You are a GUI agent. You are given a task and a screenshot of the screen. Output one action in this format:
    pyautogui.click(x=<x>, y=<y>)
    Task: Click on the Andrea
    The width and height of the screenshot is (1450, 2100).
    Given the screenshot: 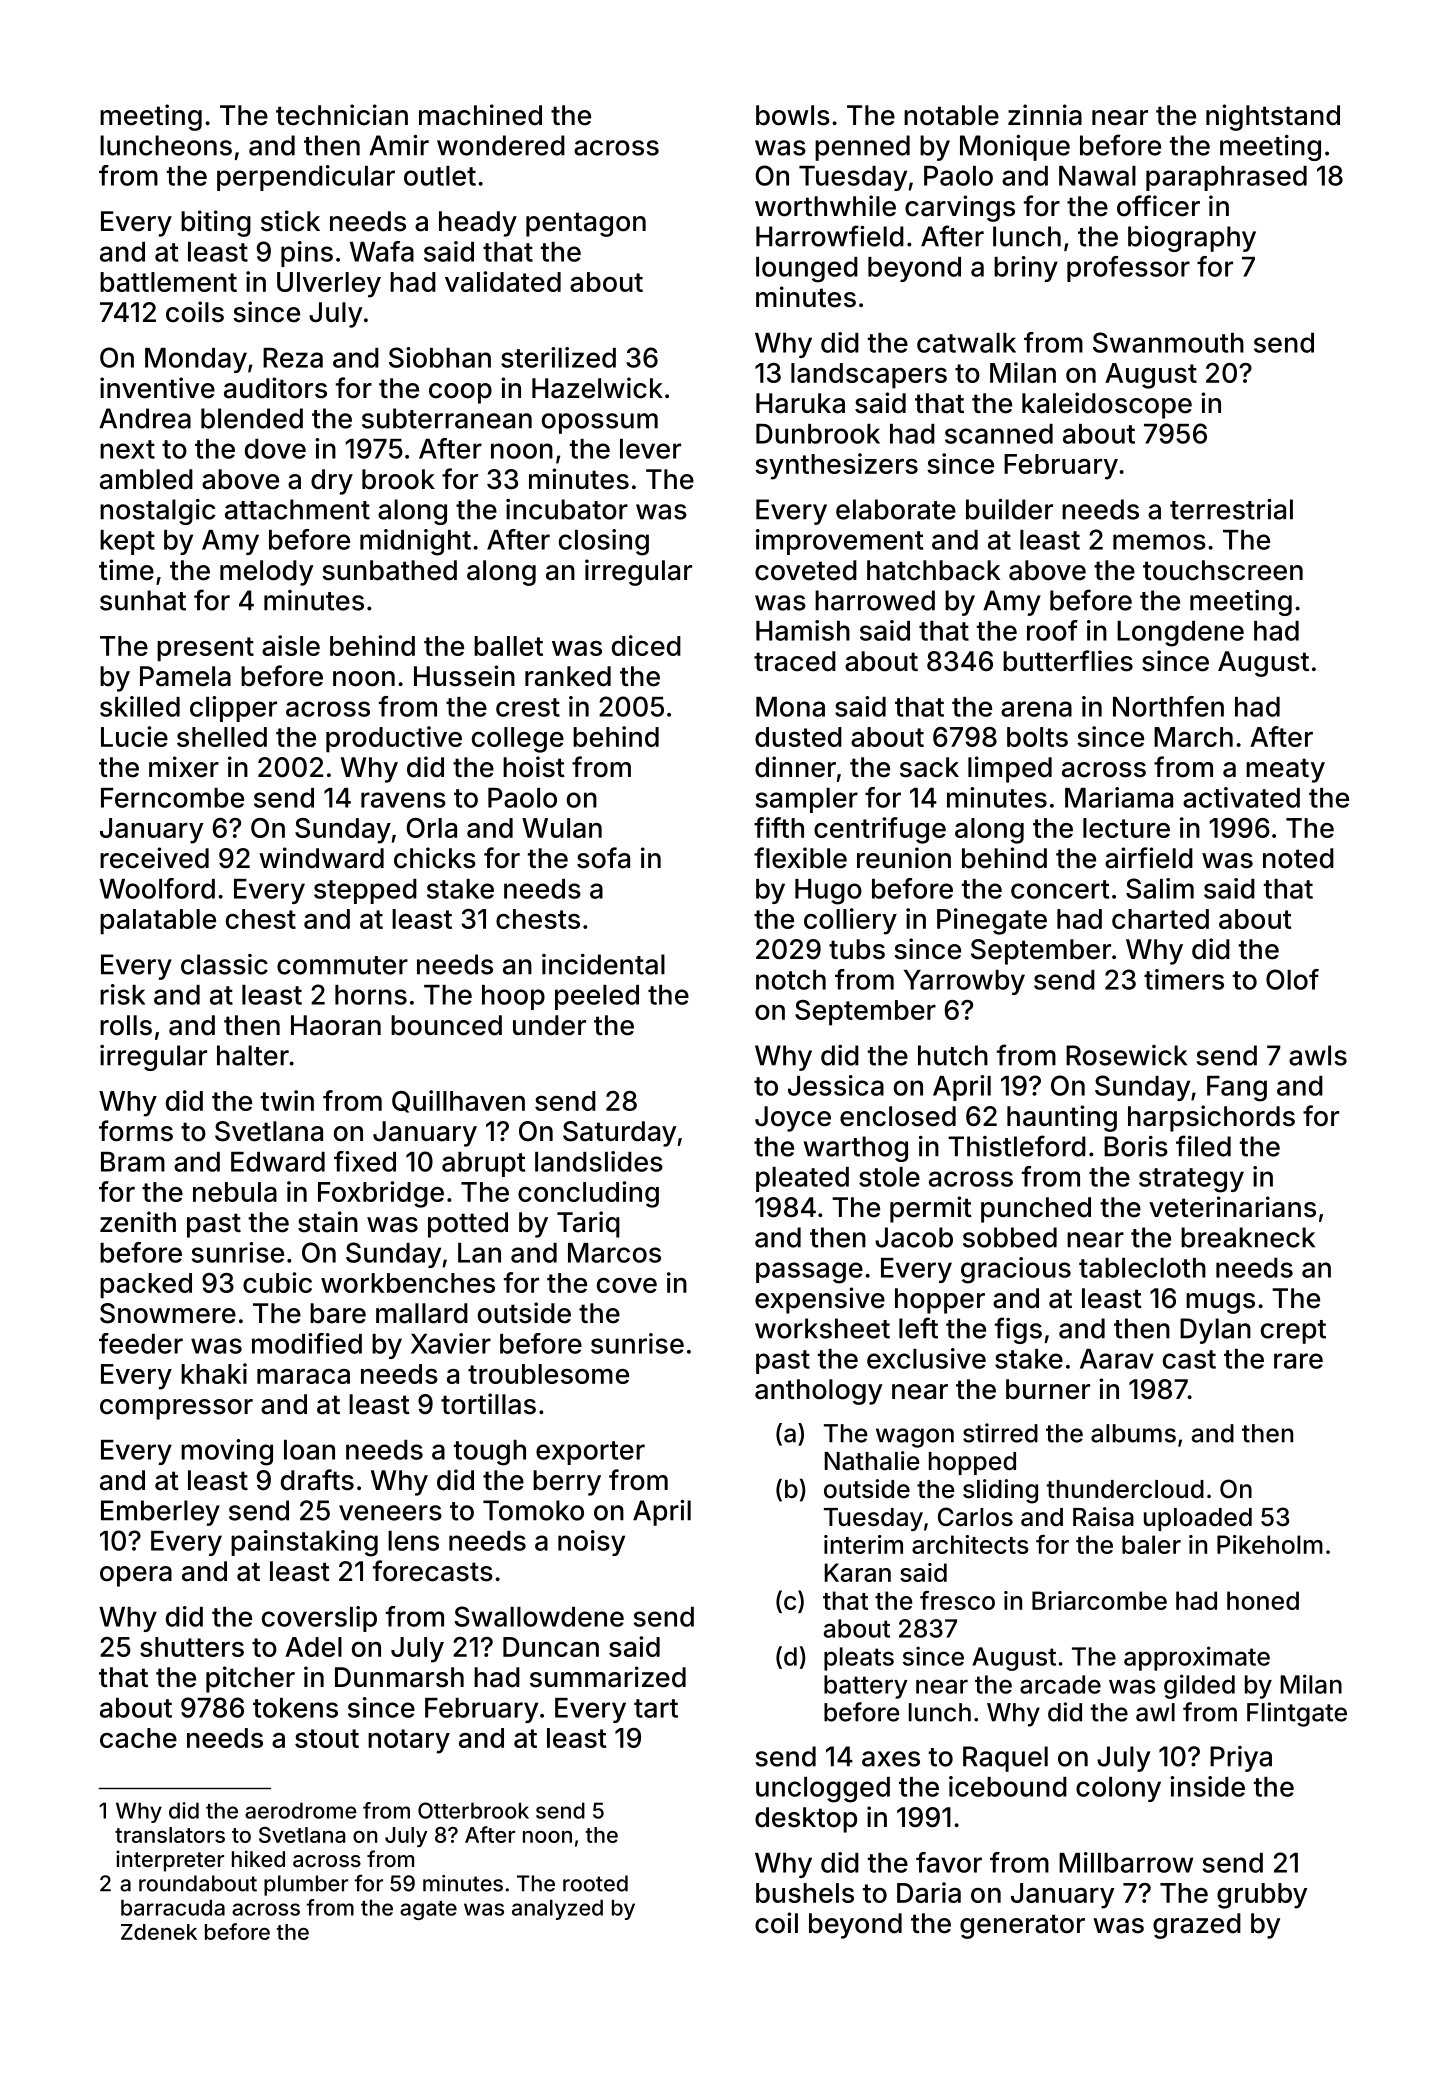 What is the action you would take?
    pyautogui.click(x=145, y=418)
